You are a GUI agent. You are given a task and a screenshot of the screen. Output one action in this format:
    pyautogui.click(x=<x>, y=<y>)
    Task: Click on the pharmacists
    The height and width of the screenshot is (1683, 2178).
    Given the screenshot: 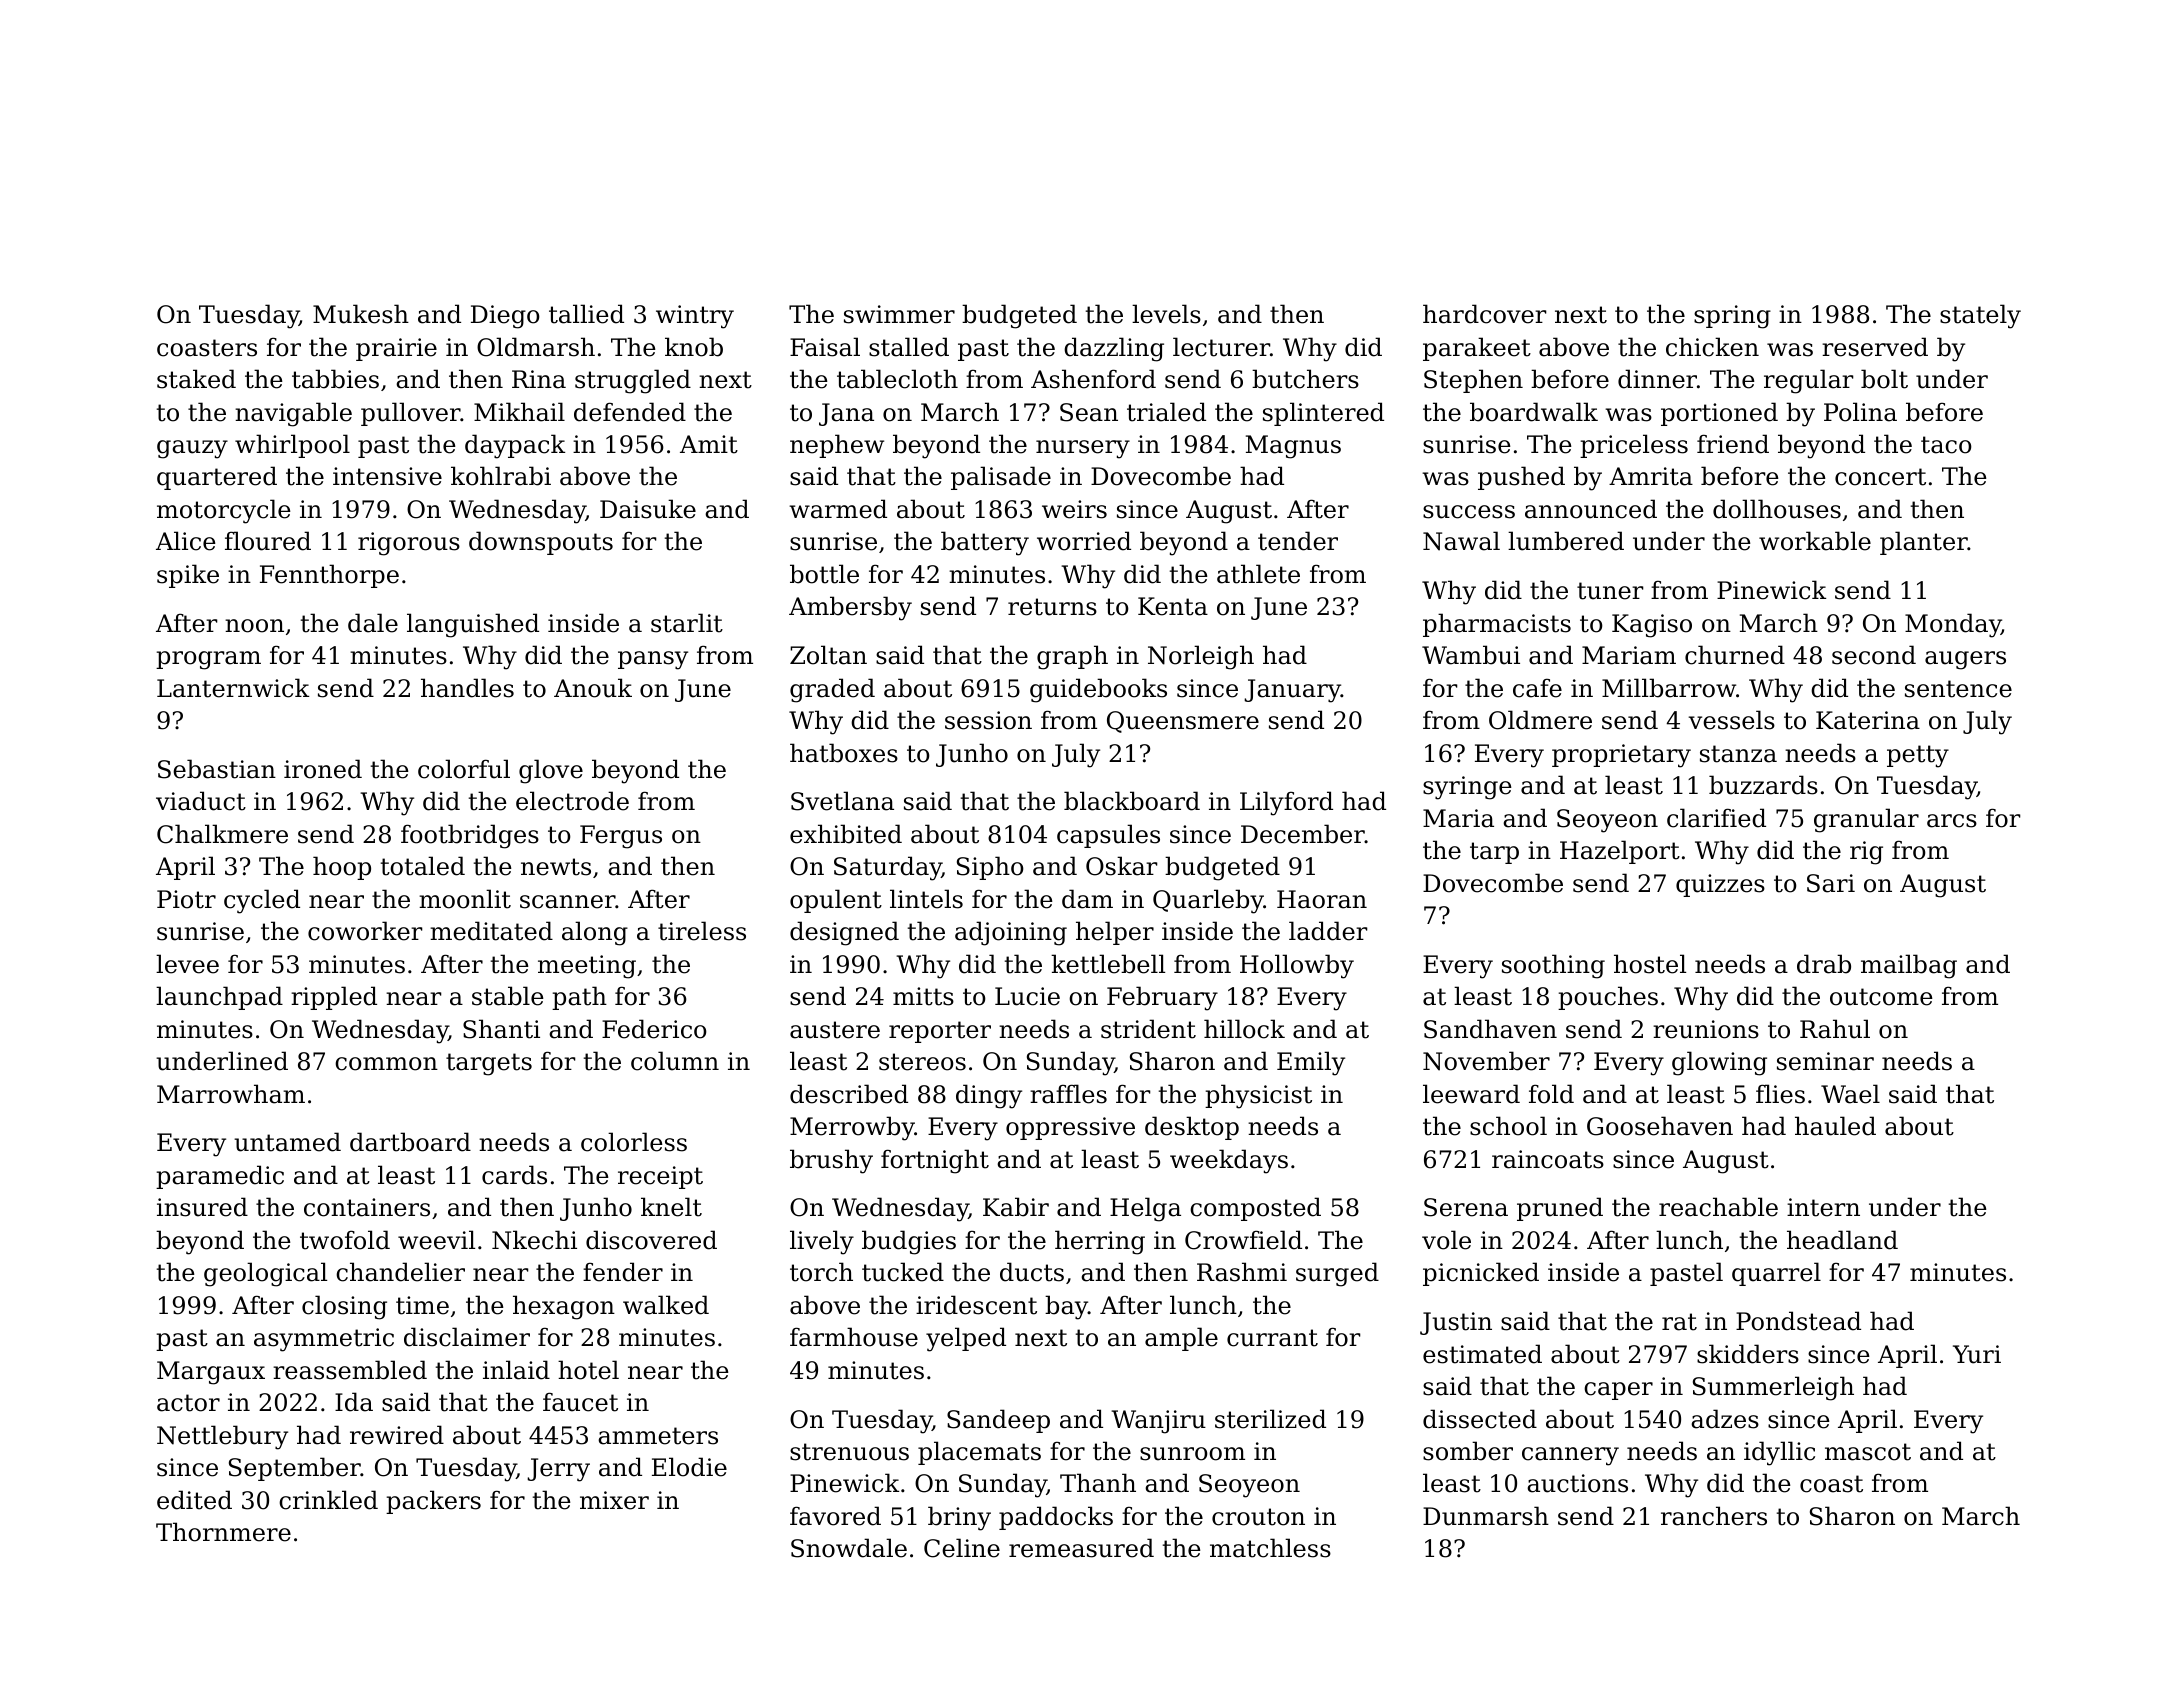 What is the action you would take?
    pyautogui.click(x=1497, y=625)
